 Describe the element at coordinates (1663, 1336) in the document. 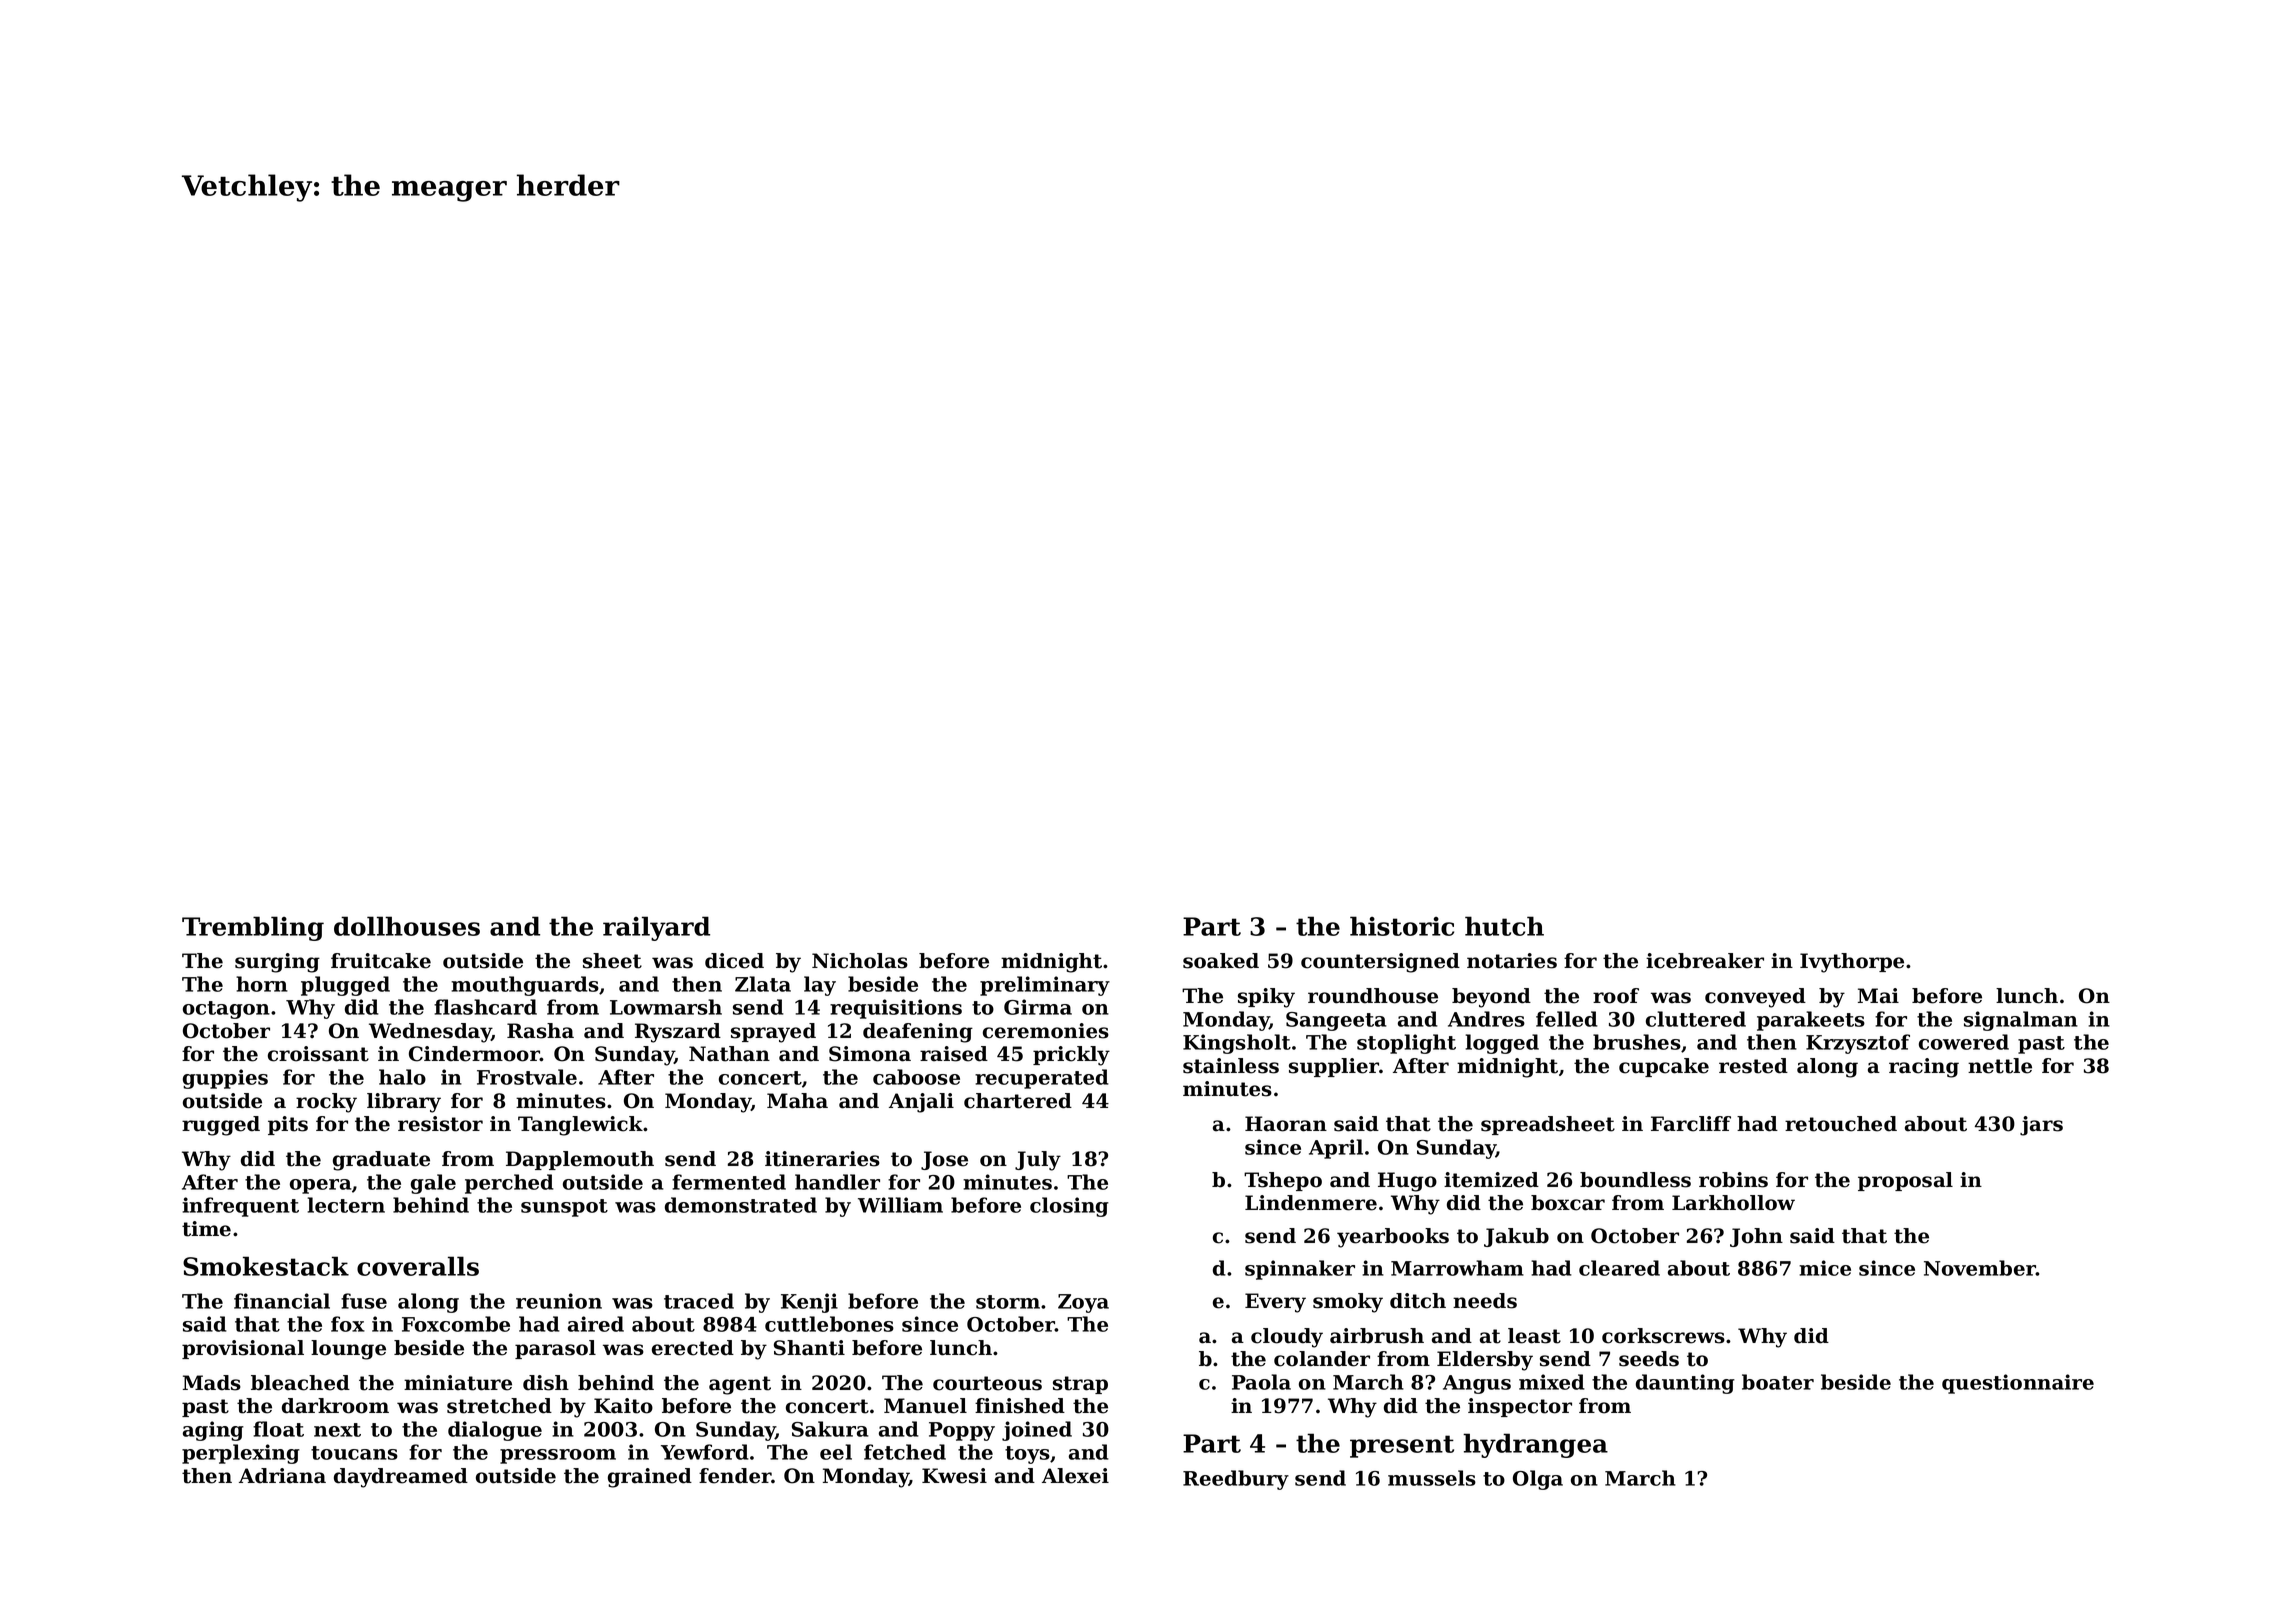

I see `corkscrews` at that location.
